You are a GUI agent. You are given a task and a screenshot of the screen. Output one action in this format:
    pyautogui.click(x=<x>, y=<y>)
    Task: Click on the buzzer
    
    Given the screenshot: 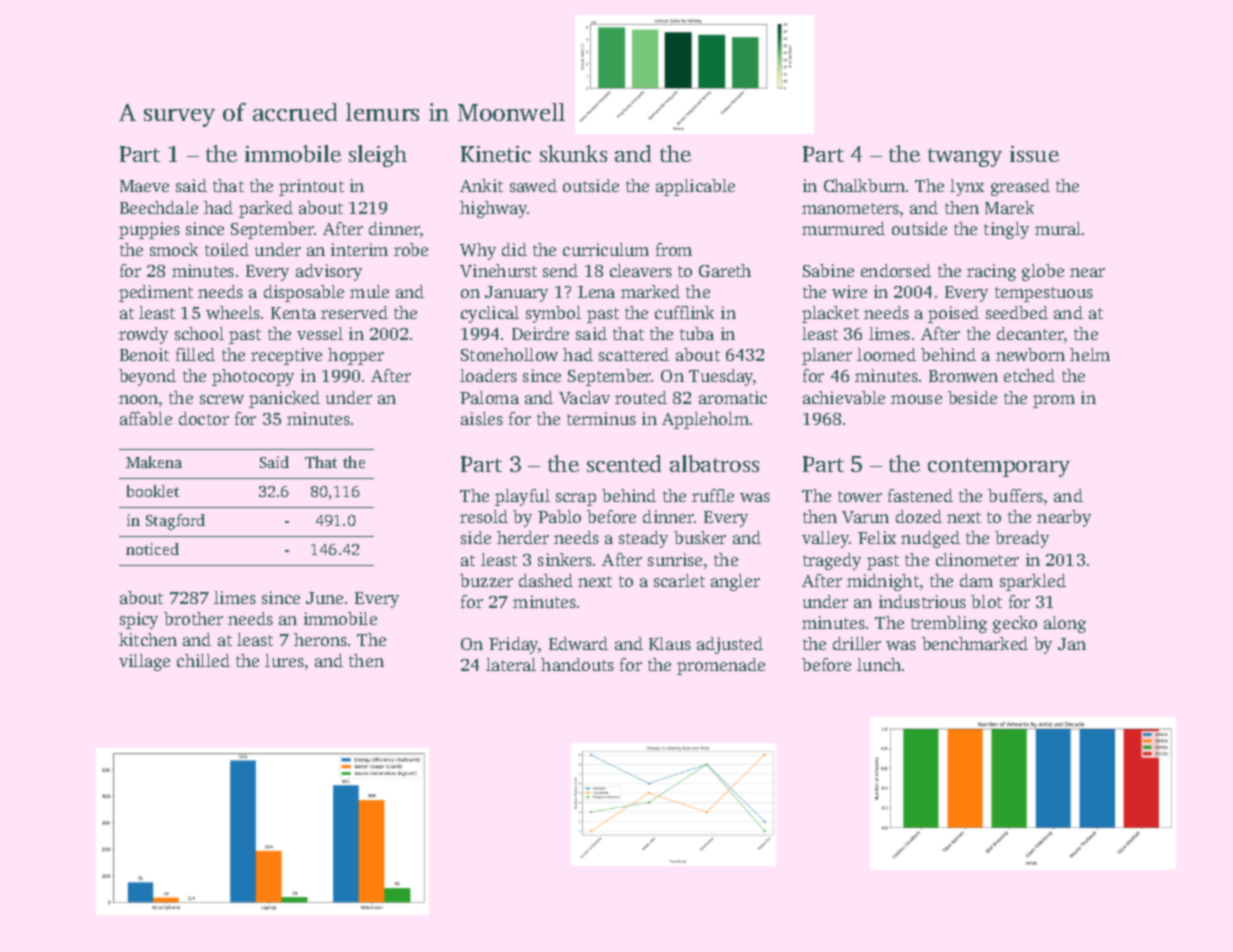 What is the action you would take?
    pyautogui.click(x=486, y=580)
